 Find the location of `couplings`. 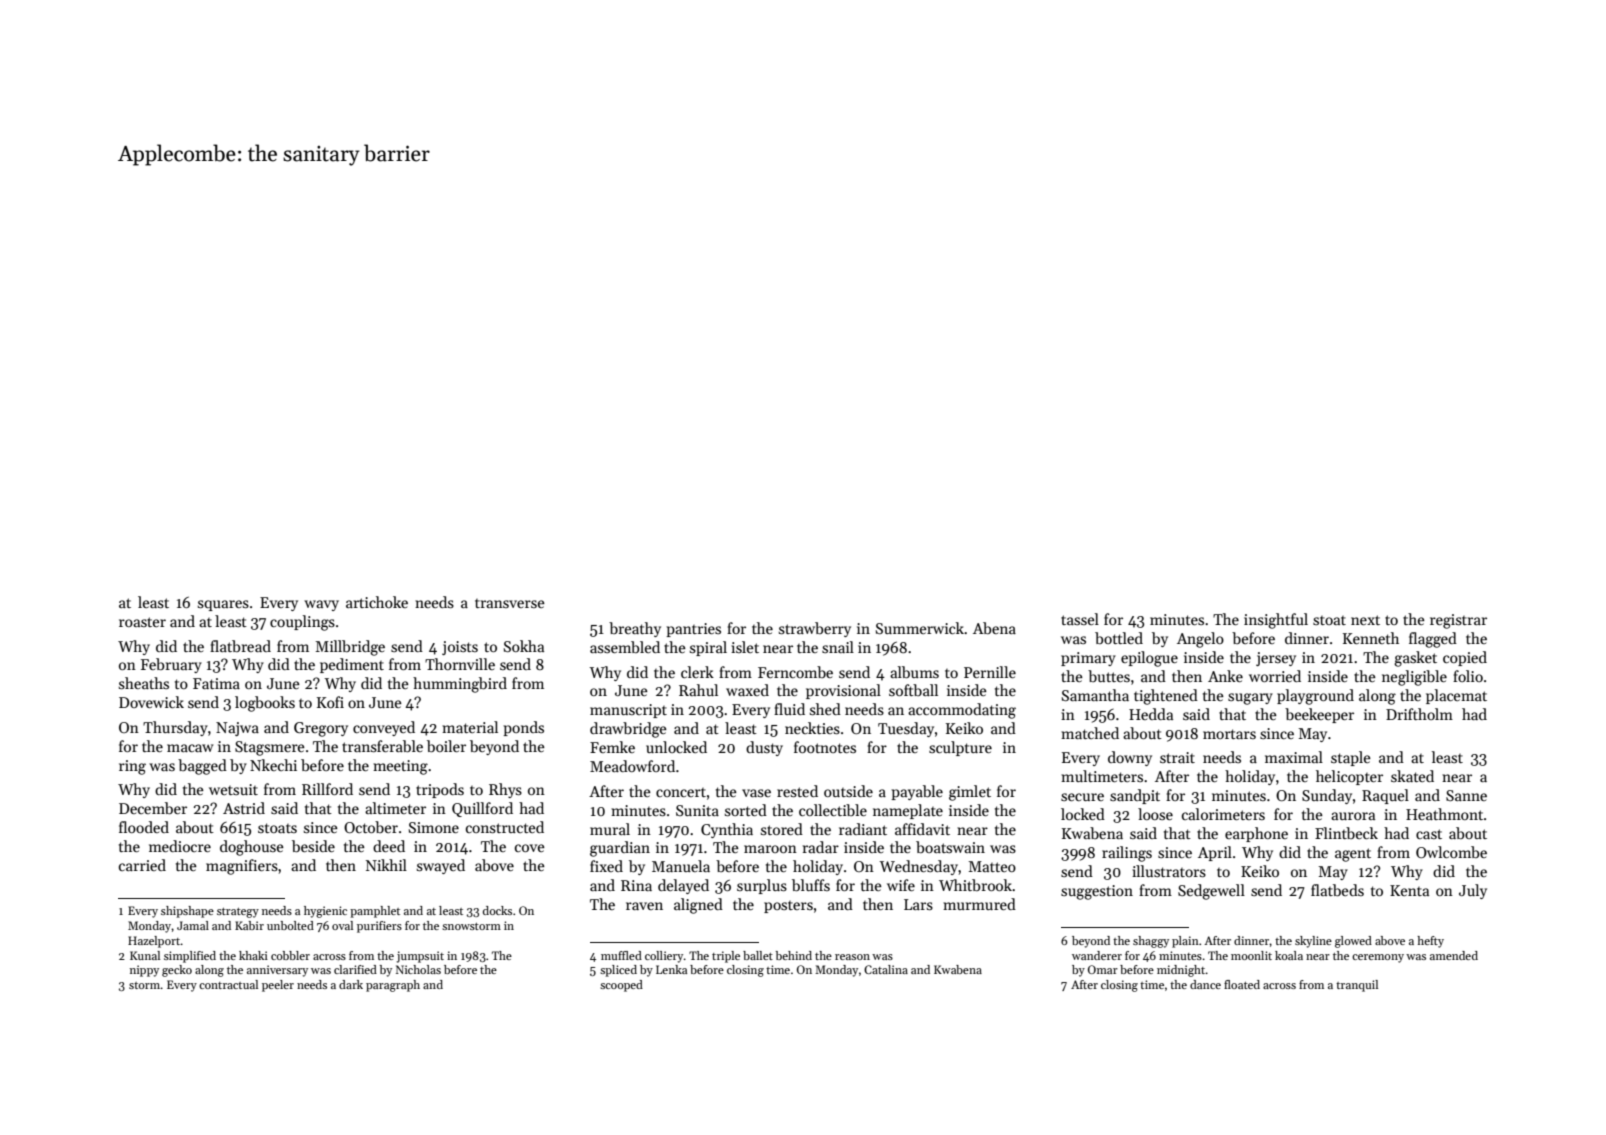

couplings is located at coordinates (302, 623).
